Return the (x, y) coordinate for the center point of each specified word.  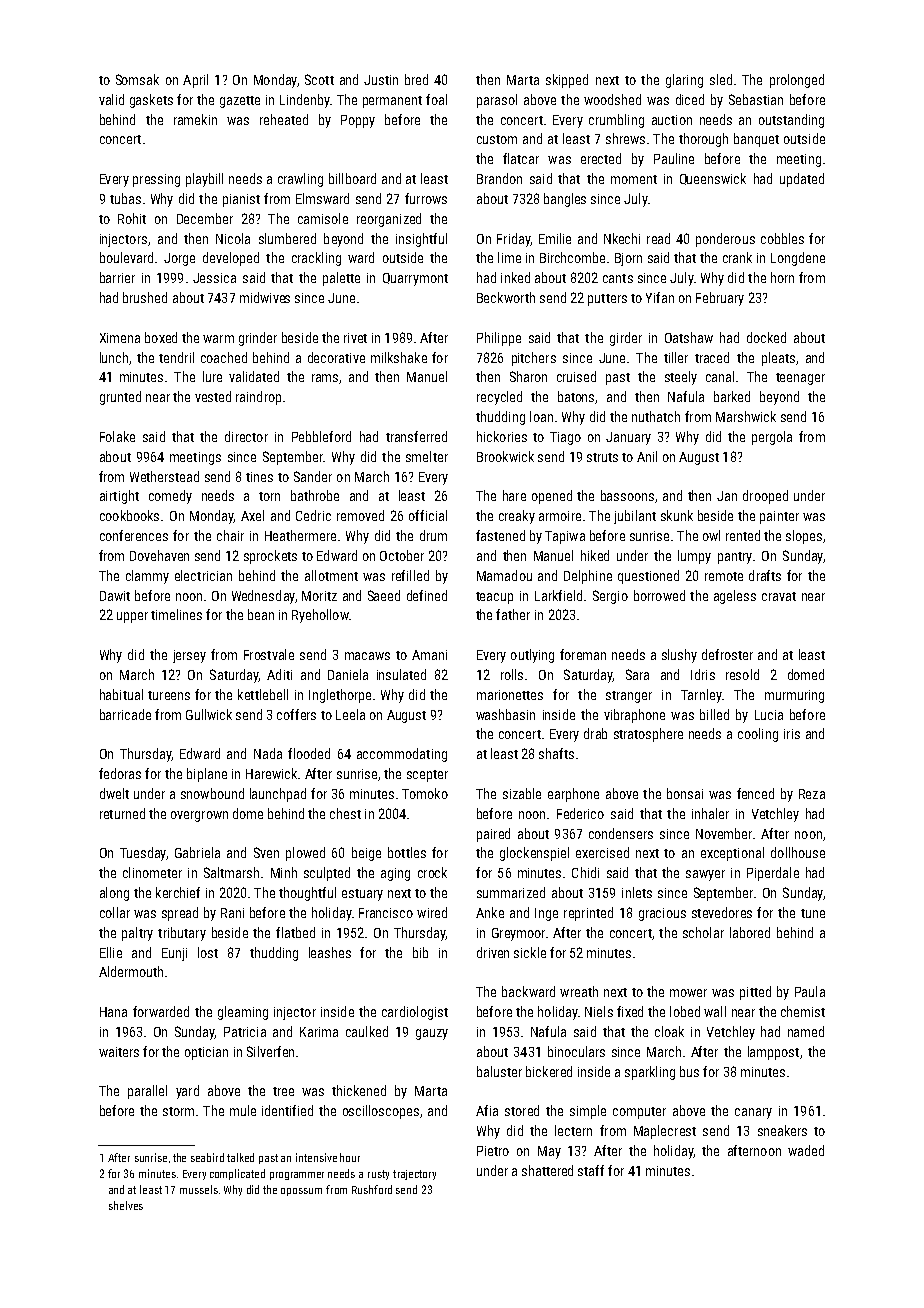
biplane (207, 775)
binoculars (576, 1051)
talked (240, 1157)
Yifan (660, 297)
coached (224, 357)
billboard (352, 178)
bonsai (685, 793)
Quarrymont (415, 279)
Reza (812, 794)
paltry (137, 934)
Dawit (115, 596)
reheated (284, 119)
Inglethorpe (340, 696)
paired (493, 835)
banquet (756, 140)
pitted (755, 993)
